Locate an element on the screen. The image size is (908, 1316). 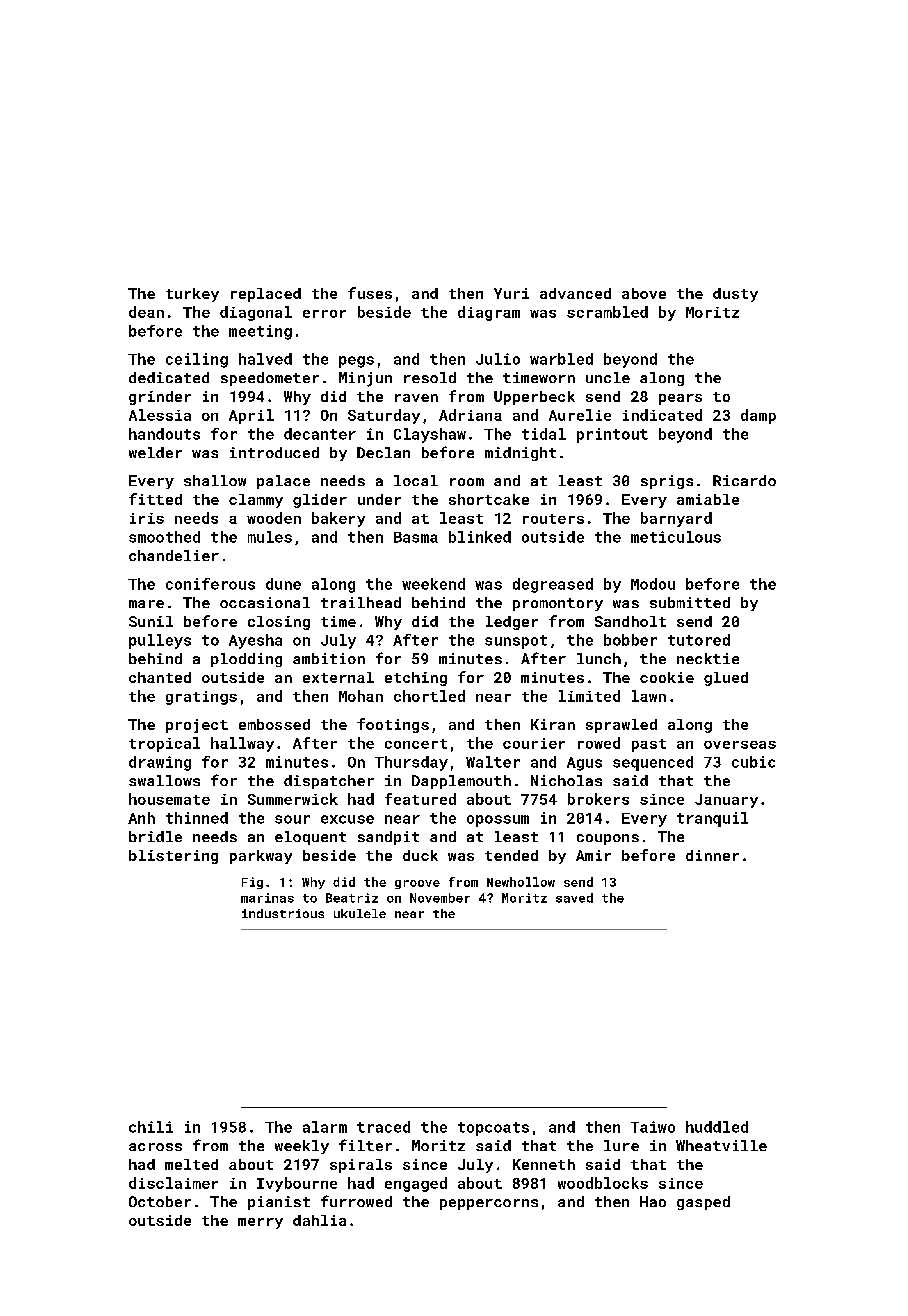
gratings is located at coordinates (201, 698).
